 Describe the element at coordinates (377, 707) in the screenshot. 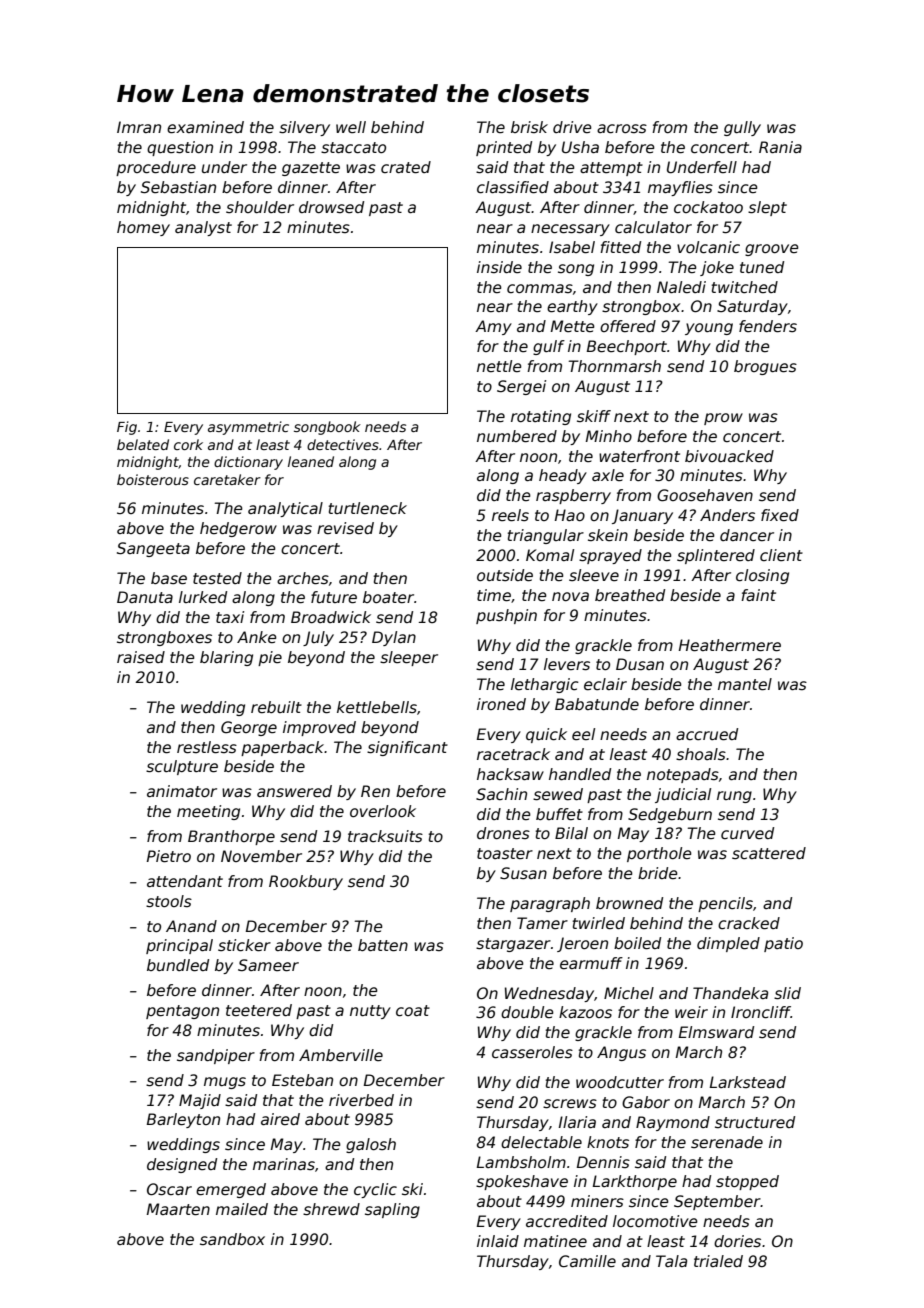

I see `kettlebells` at that location.
